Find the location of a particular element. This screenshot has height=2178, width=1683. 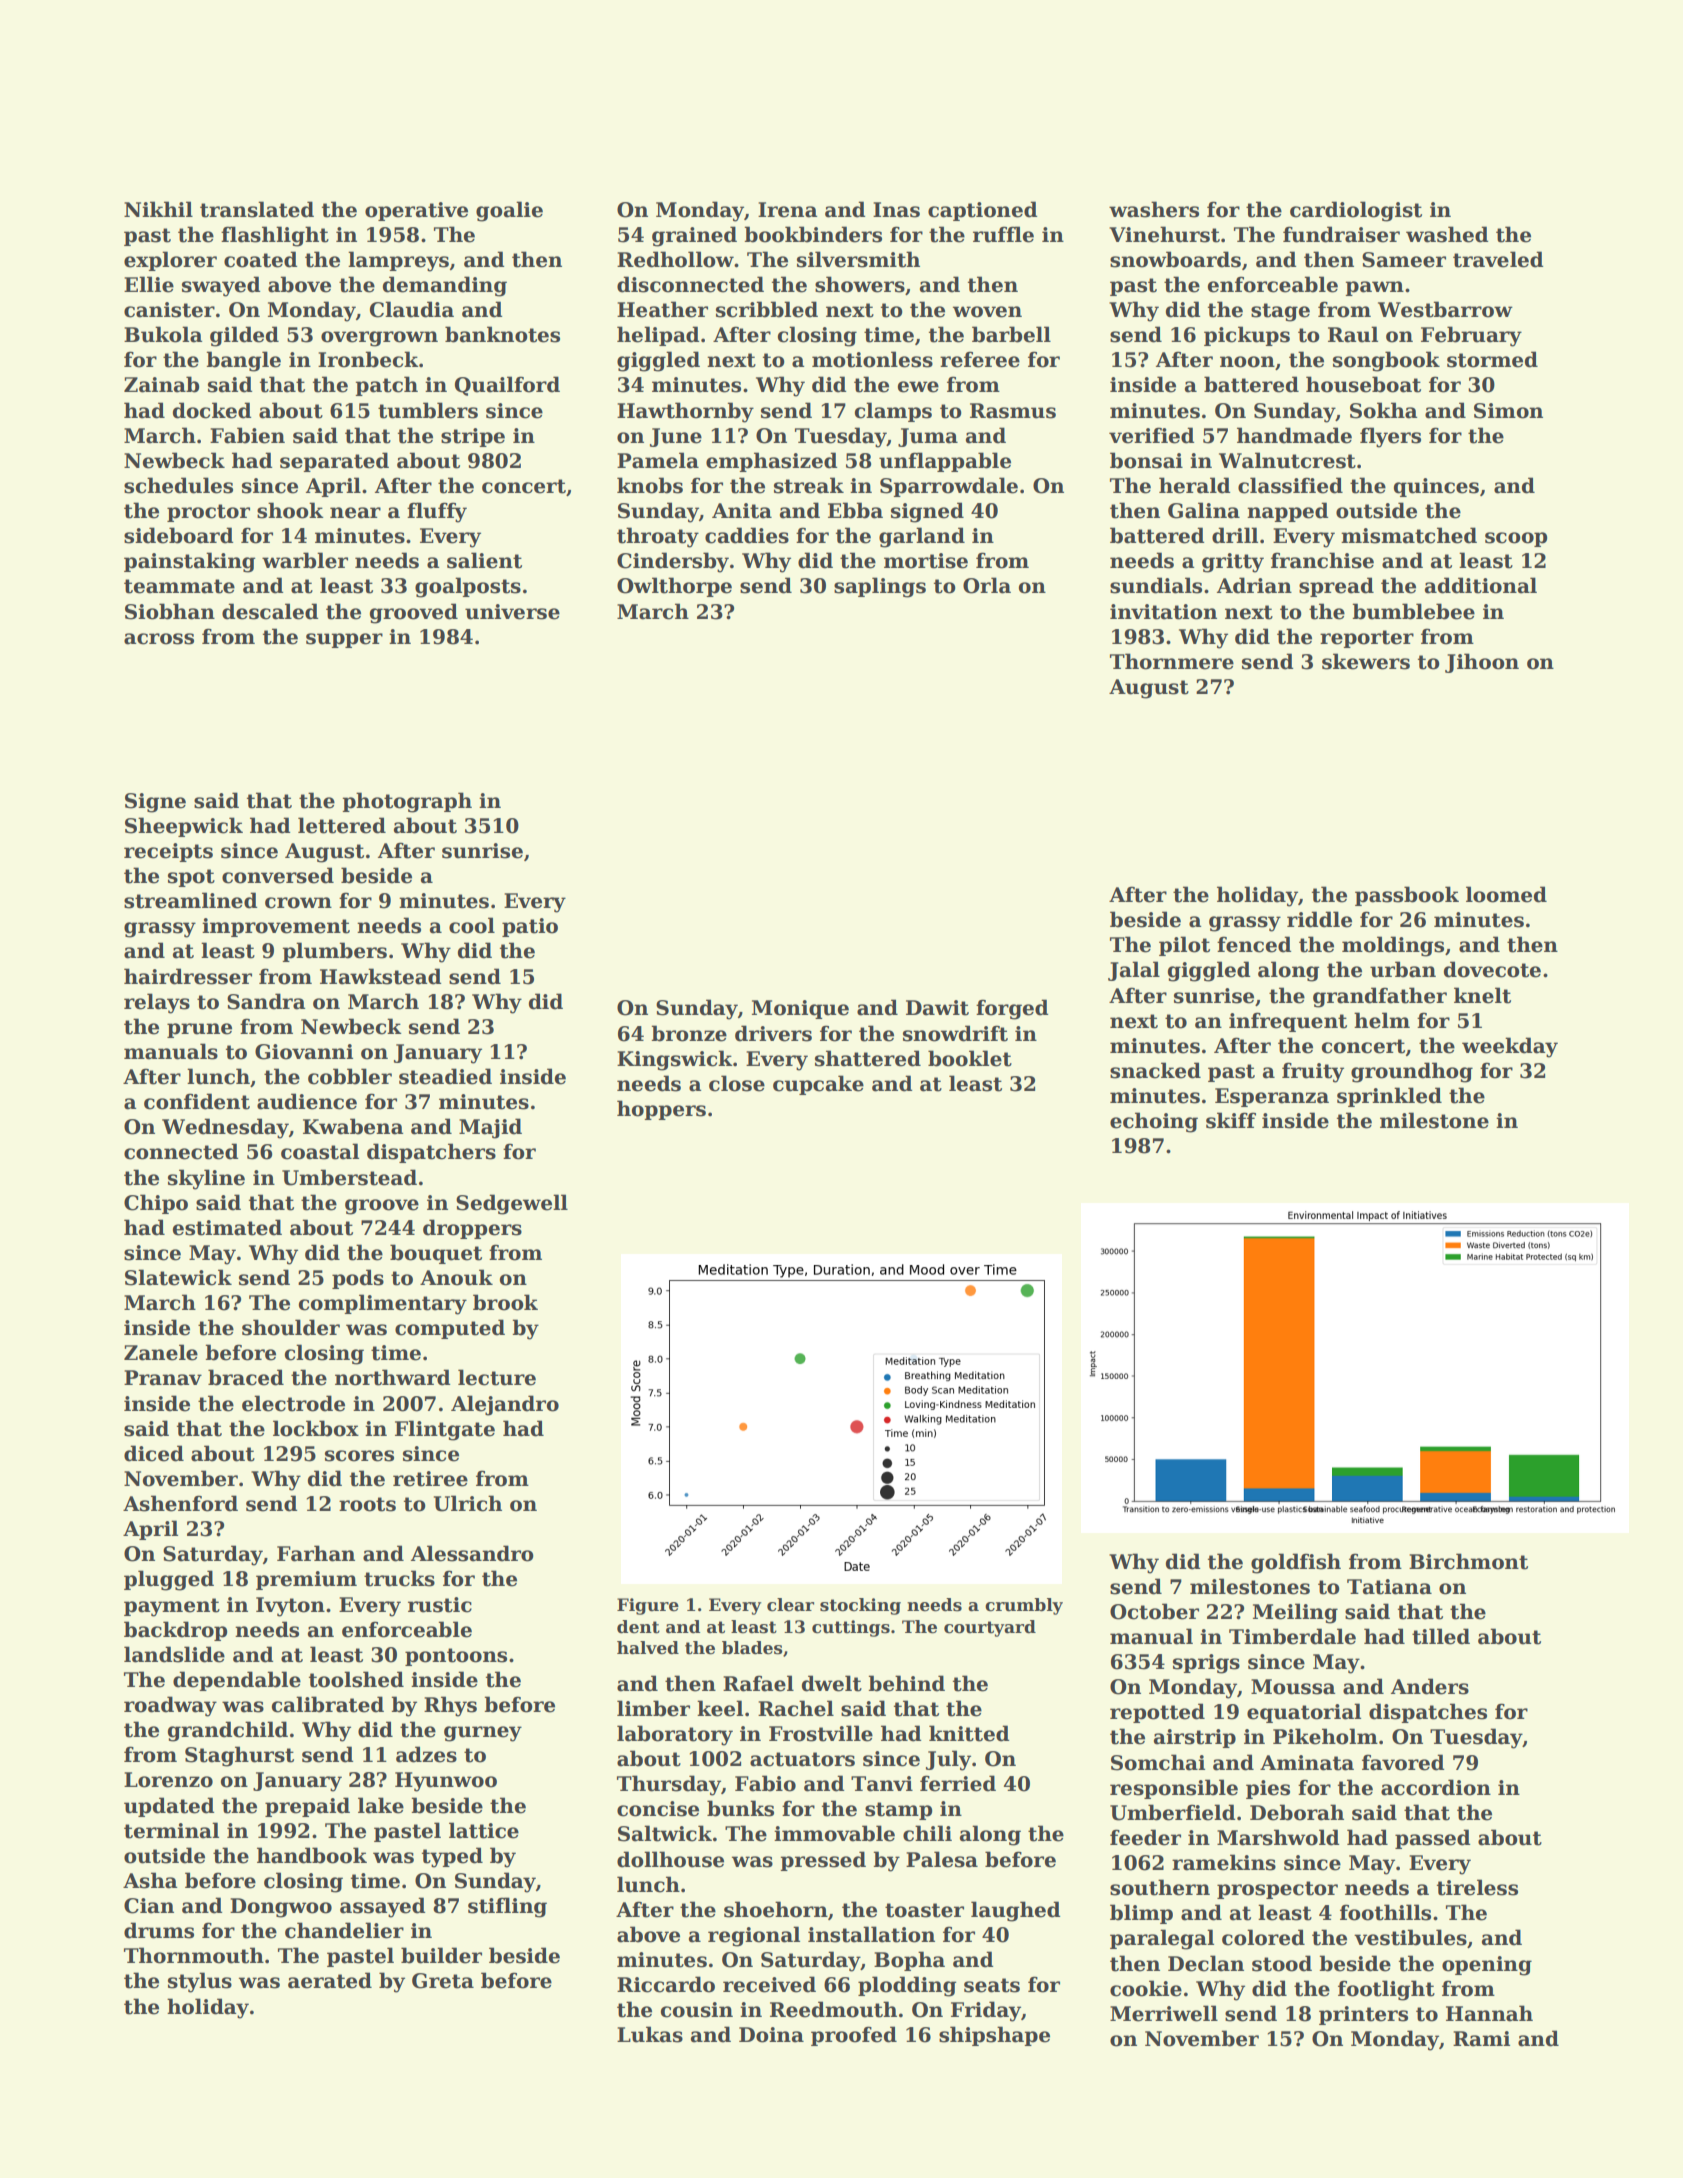

halved is located at coordinates (648, 1648).
